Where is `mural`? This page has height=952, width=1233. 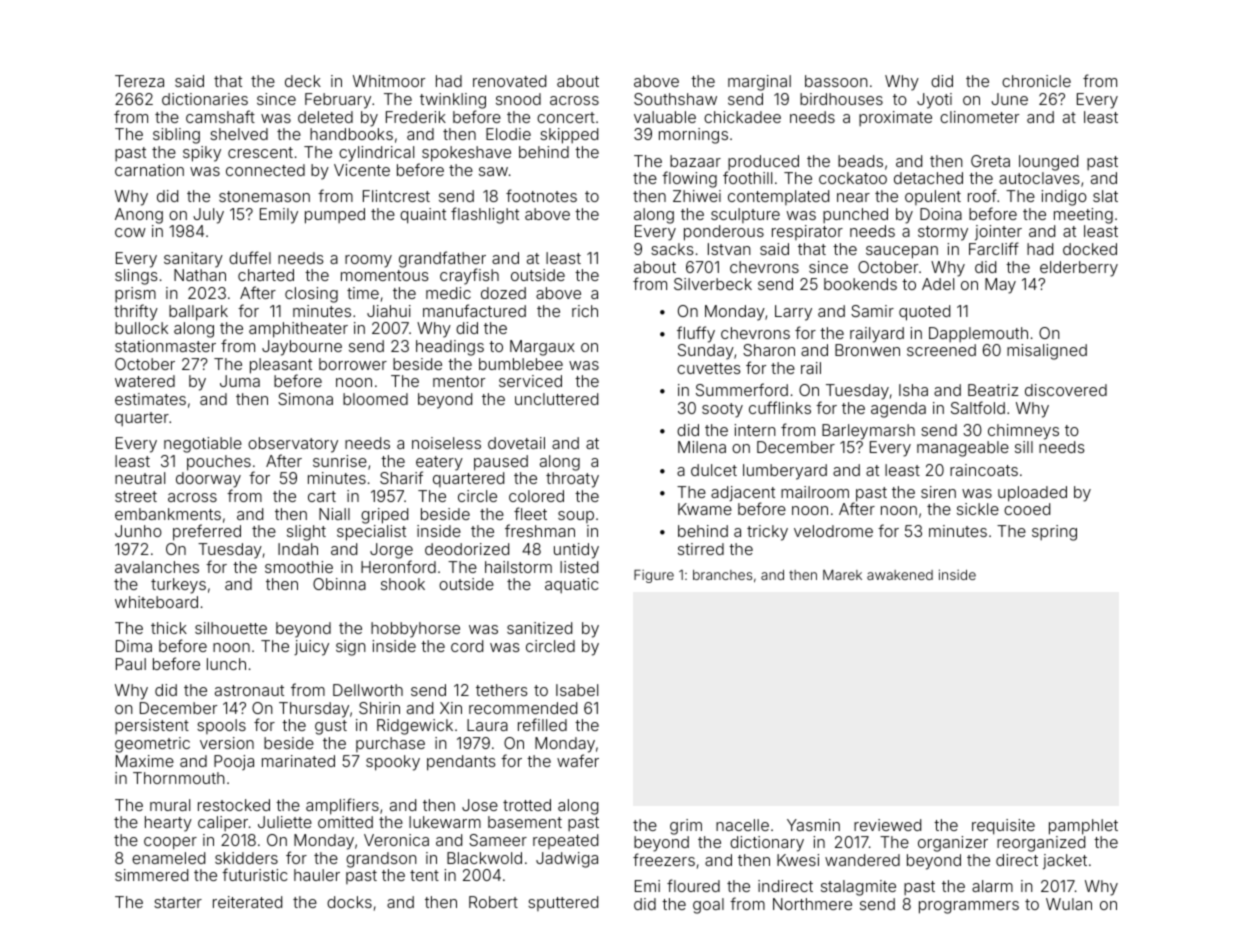
mural is located at coordinates (170, 805).
